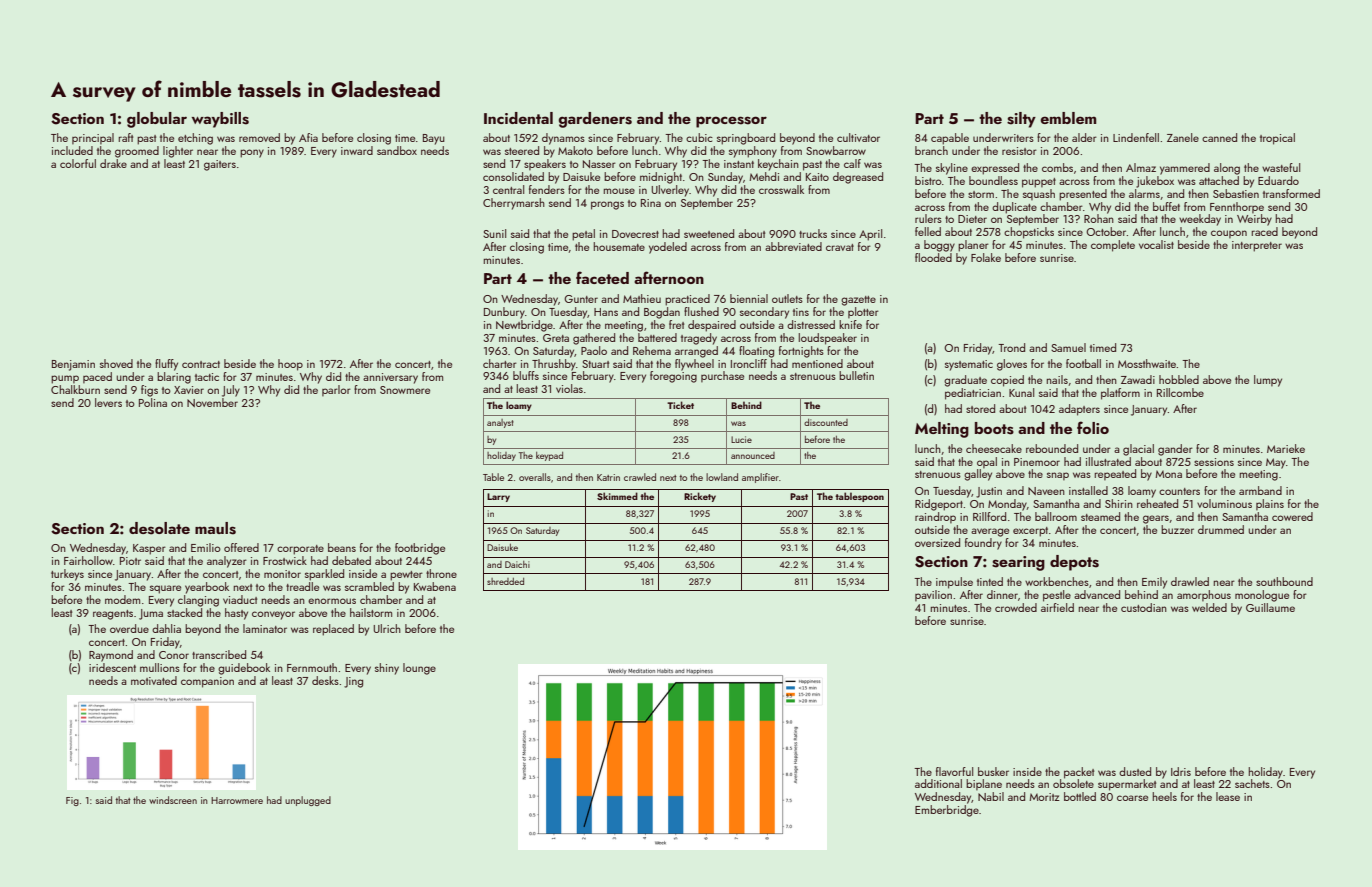 This screenshot has height=887, width=1372. Describe the element at coordinates (1277, 139) in the screenshot. I see `tropical` at that location.
